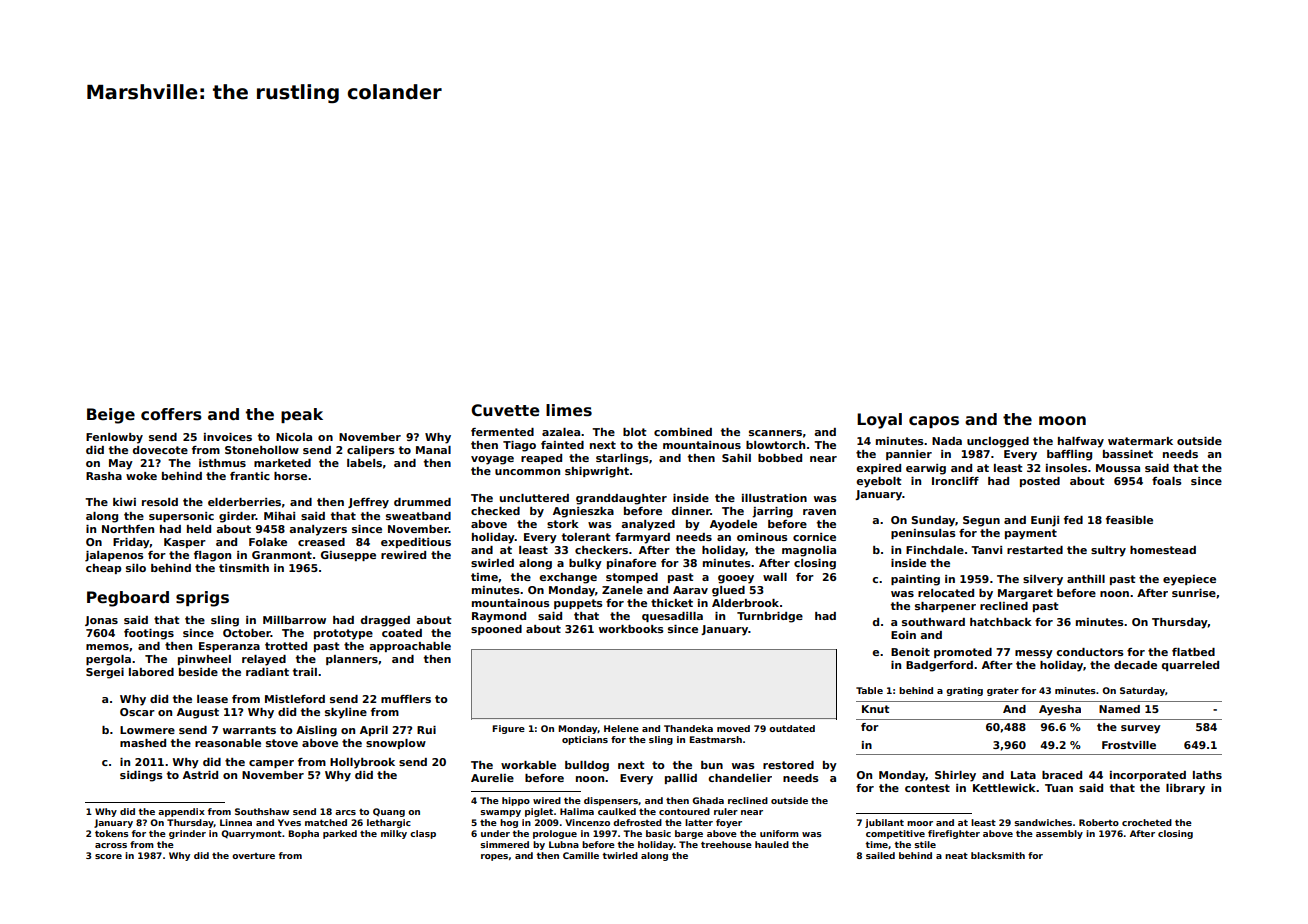 The height and width of the screenshot is (924, 1308). Describe the element at coordinates (302, 415) in the screenshot. I see `peak` at that location.
